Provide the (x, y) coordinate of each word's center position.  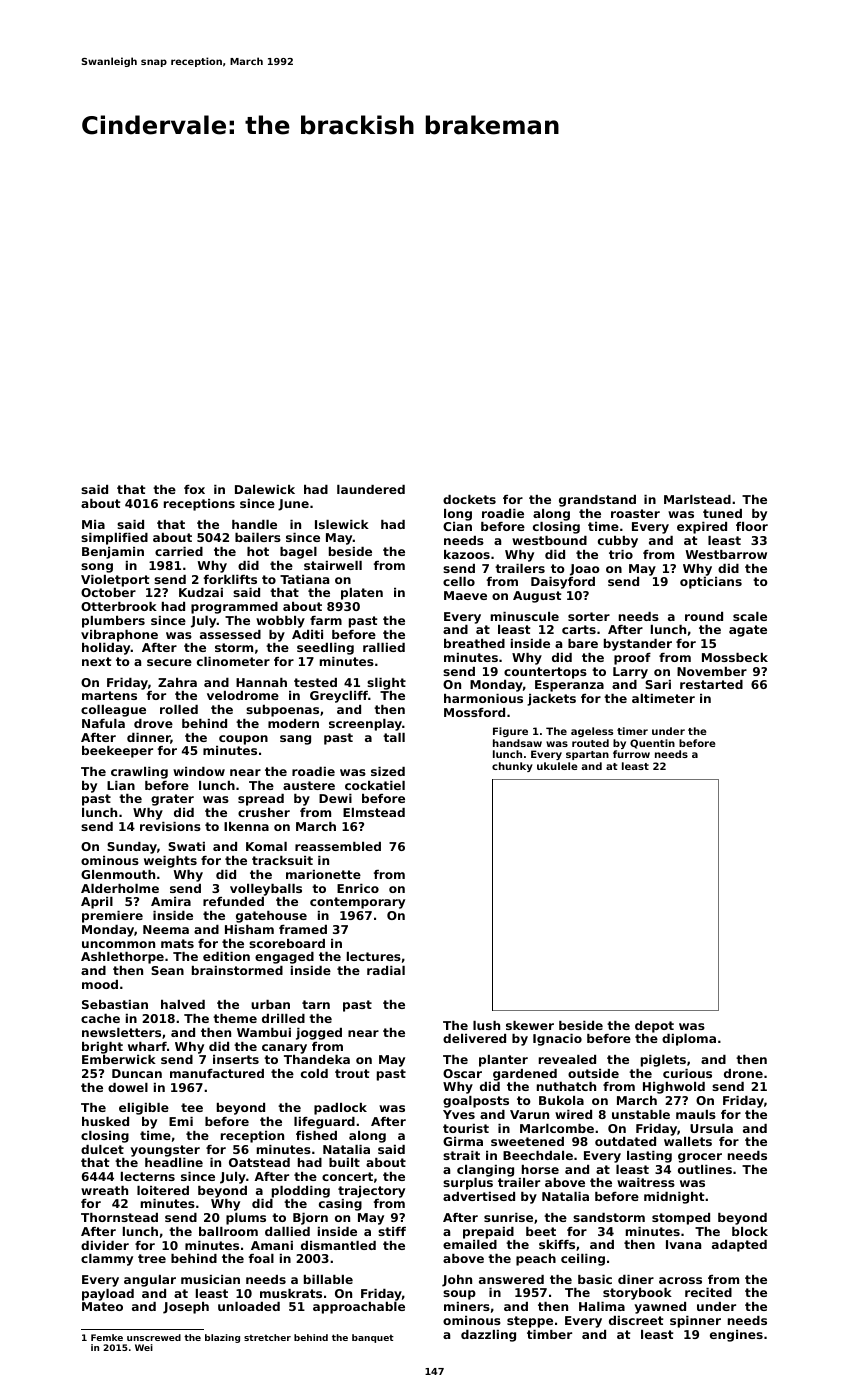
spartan (587, 755)
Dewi (335, 798)
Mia (93, 524)
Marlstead (697, 499)
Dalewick (265, 489)
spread (261, 800)
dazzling (488, 1336)
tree (152, 1258)
